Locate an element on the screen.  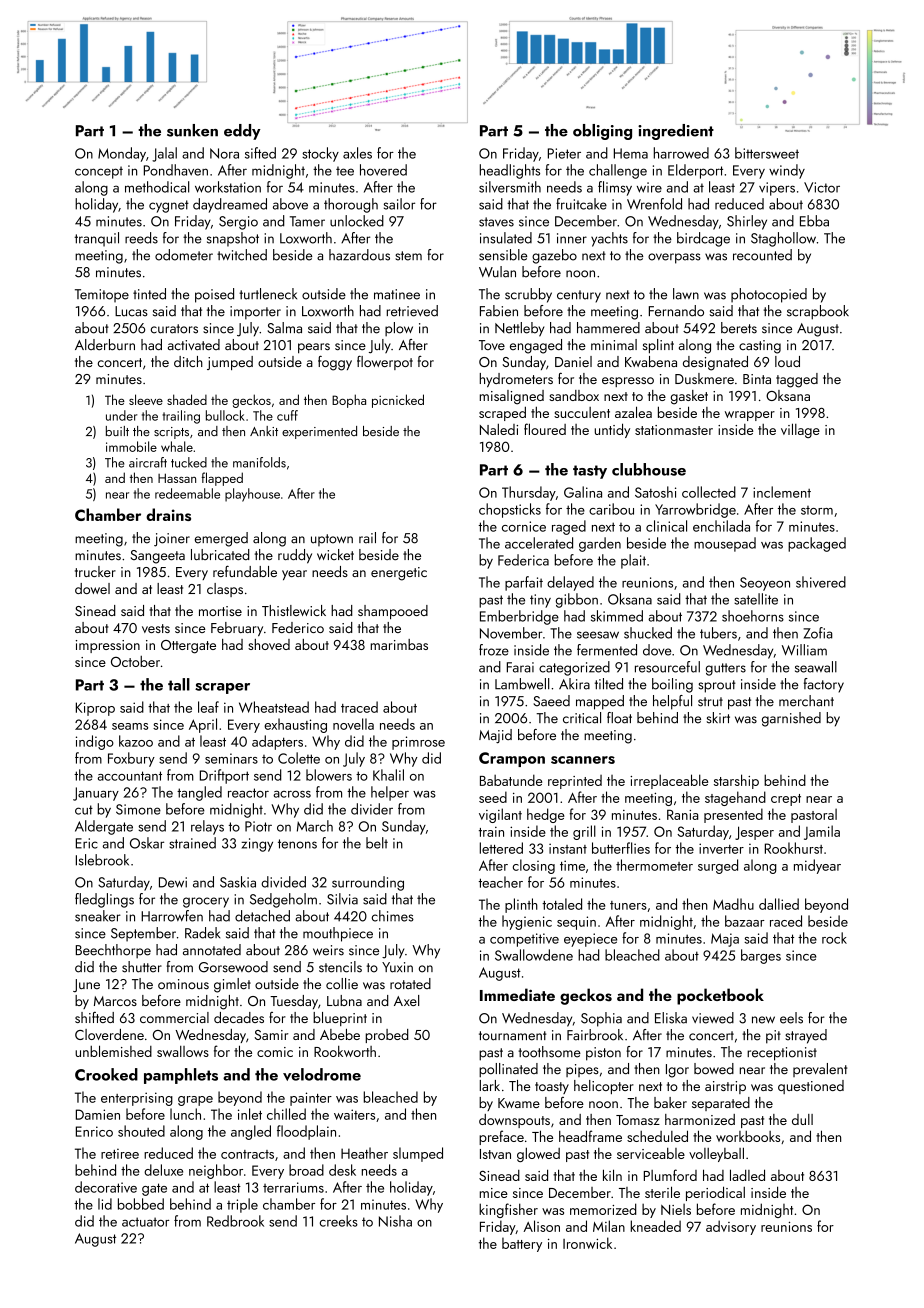
plinth is located at coordinates (521, 905).
